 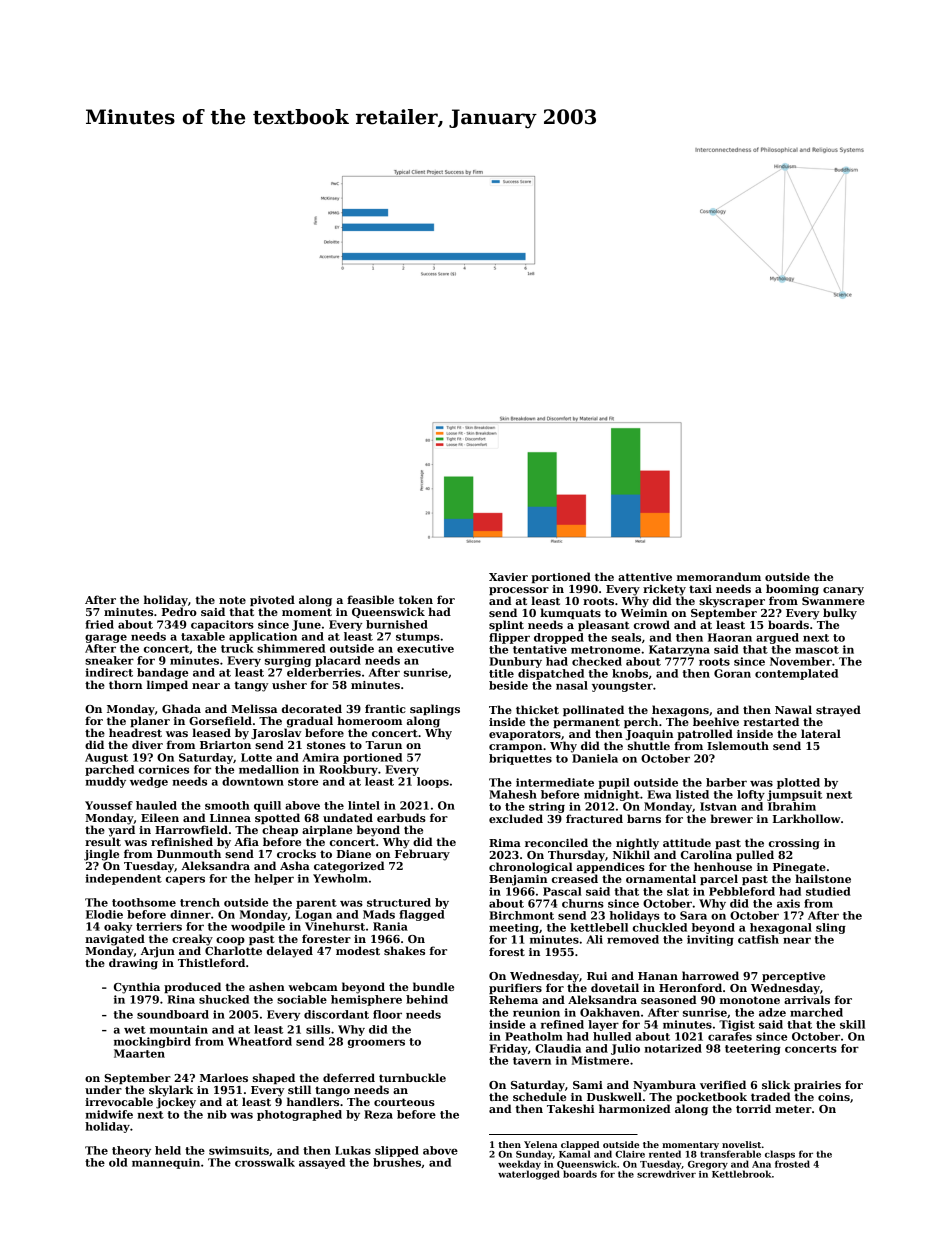 What do you see at coordinates (397, 1162) in the page?
I see `brushes` at bounding box center [397, 1162].
